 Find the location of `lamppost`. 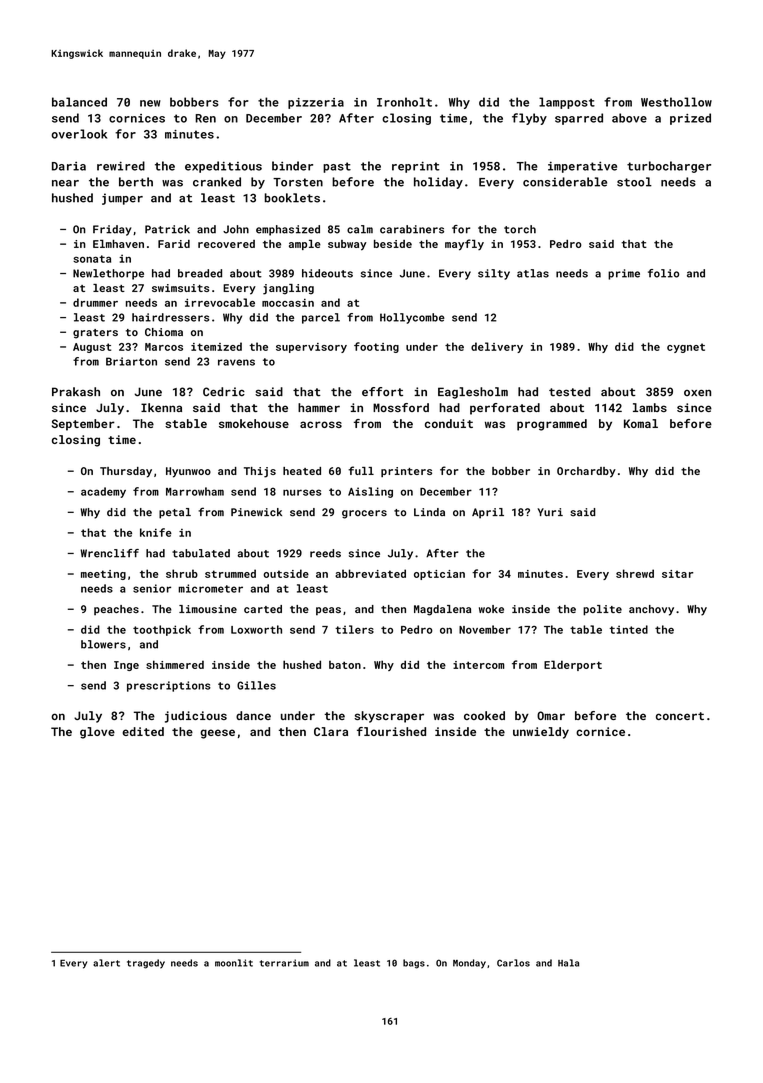

lamppost is located at coordinates (567, 103).
